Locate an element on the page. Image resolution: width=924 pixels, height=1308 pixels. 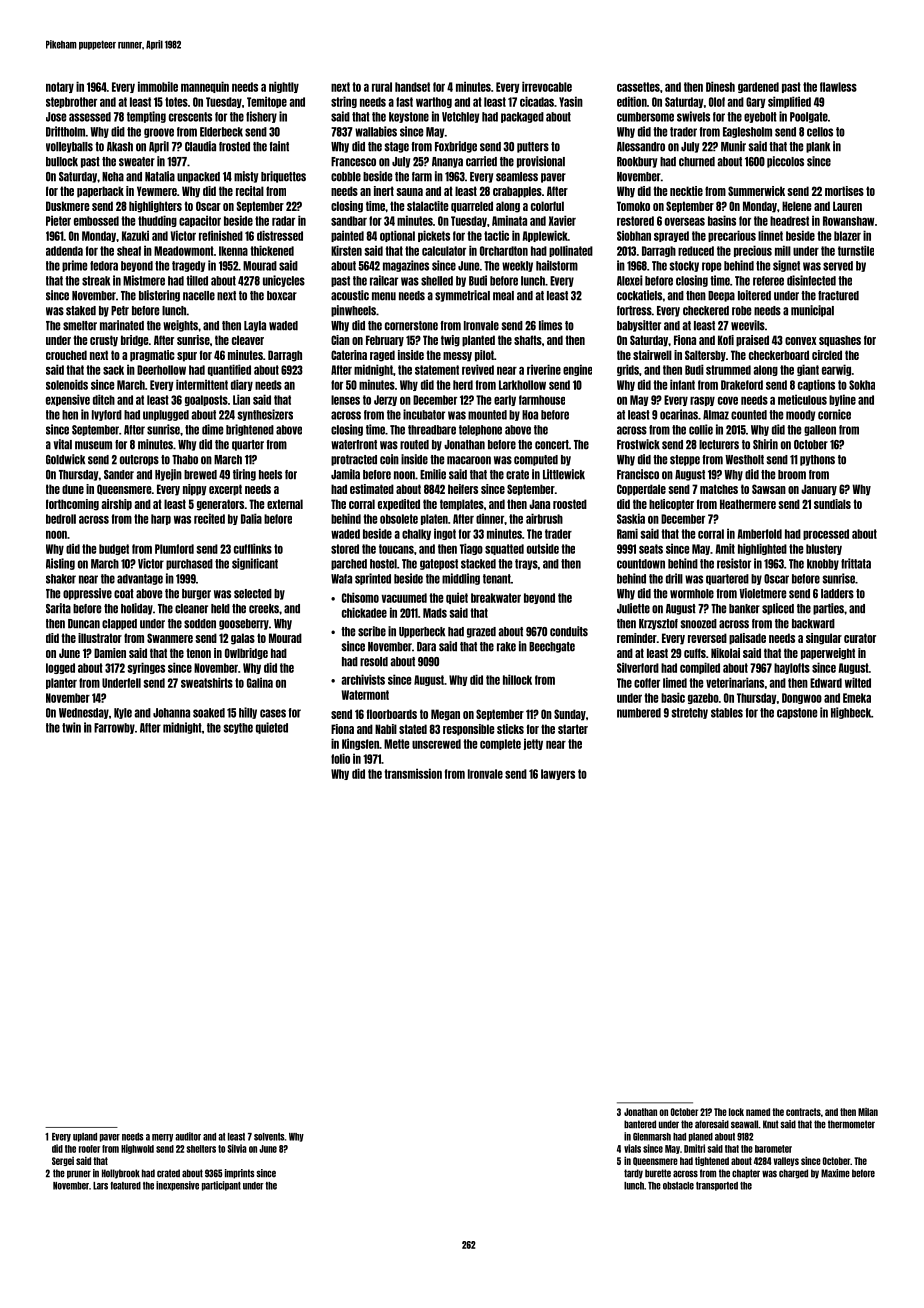
lenses is located at coordinates (345, 400).
